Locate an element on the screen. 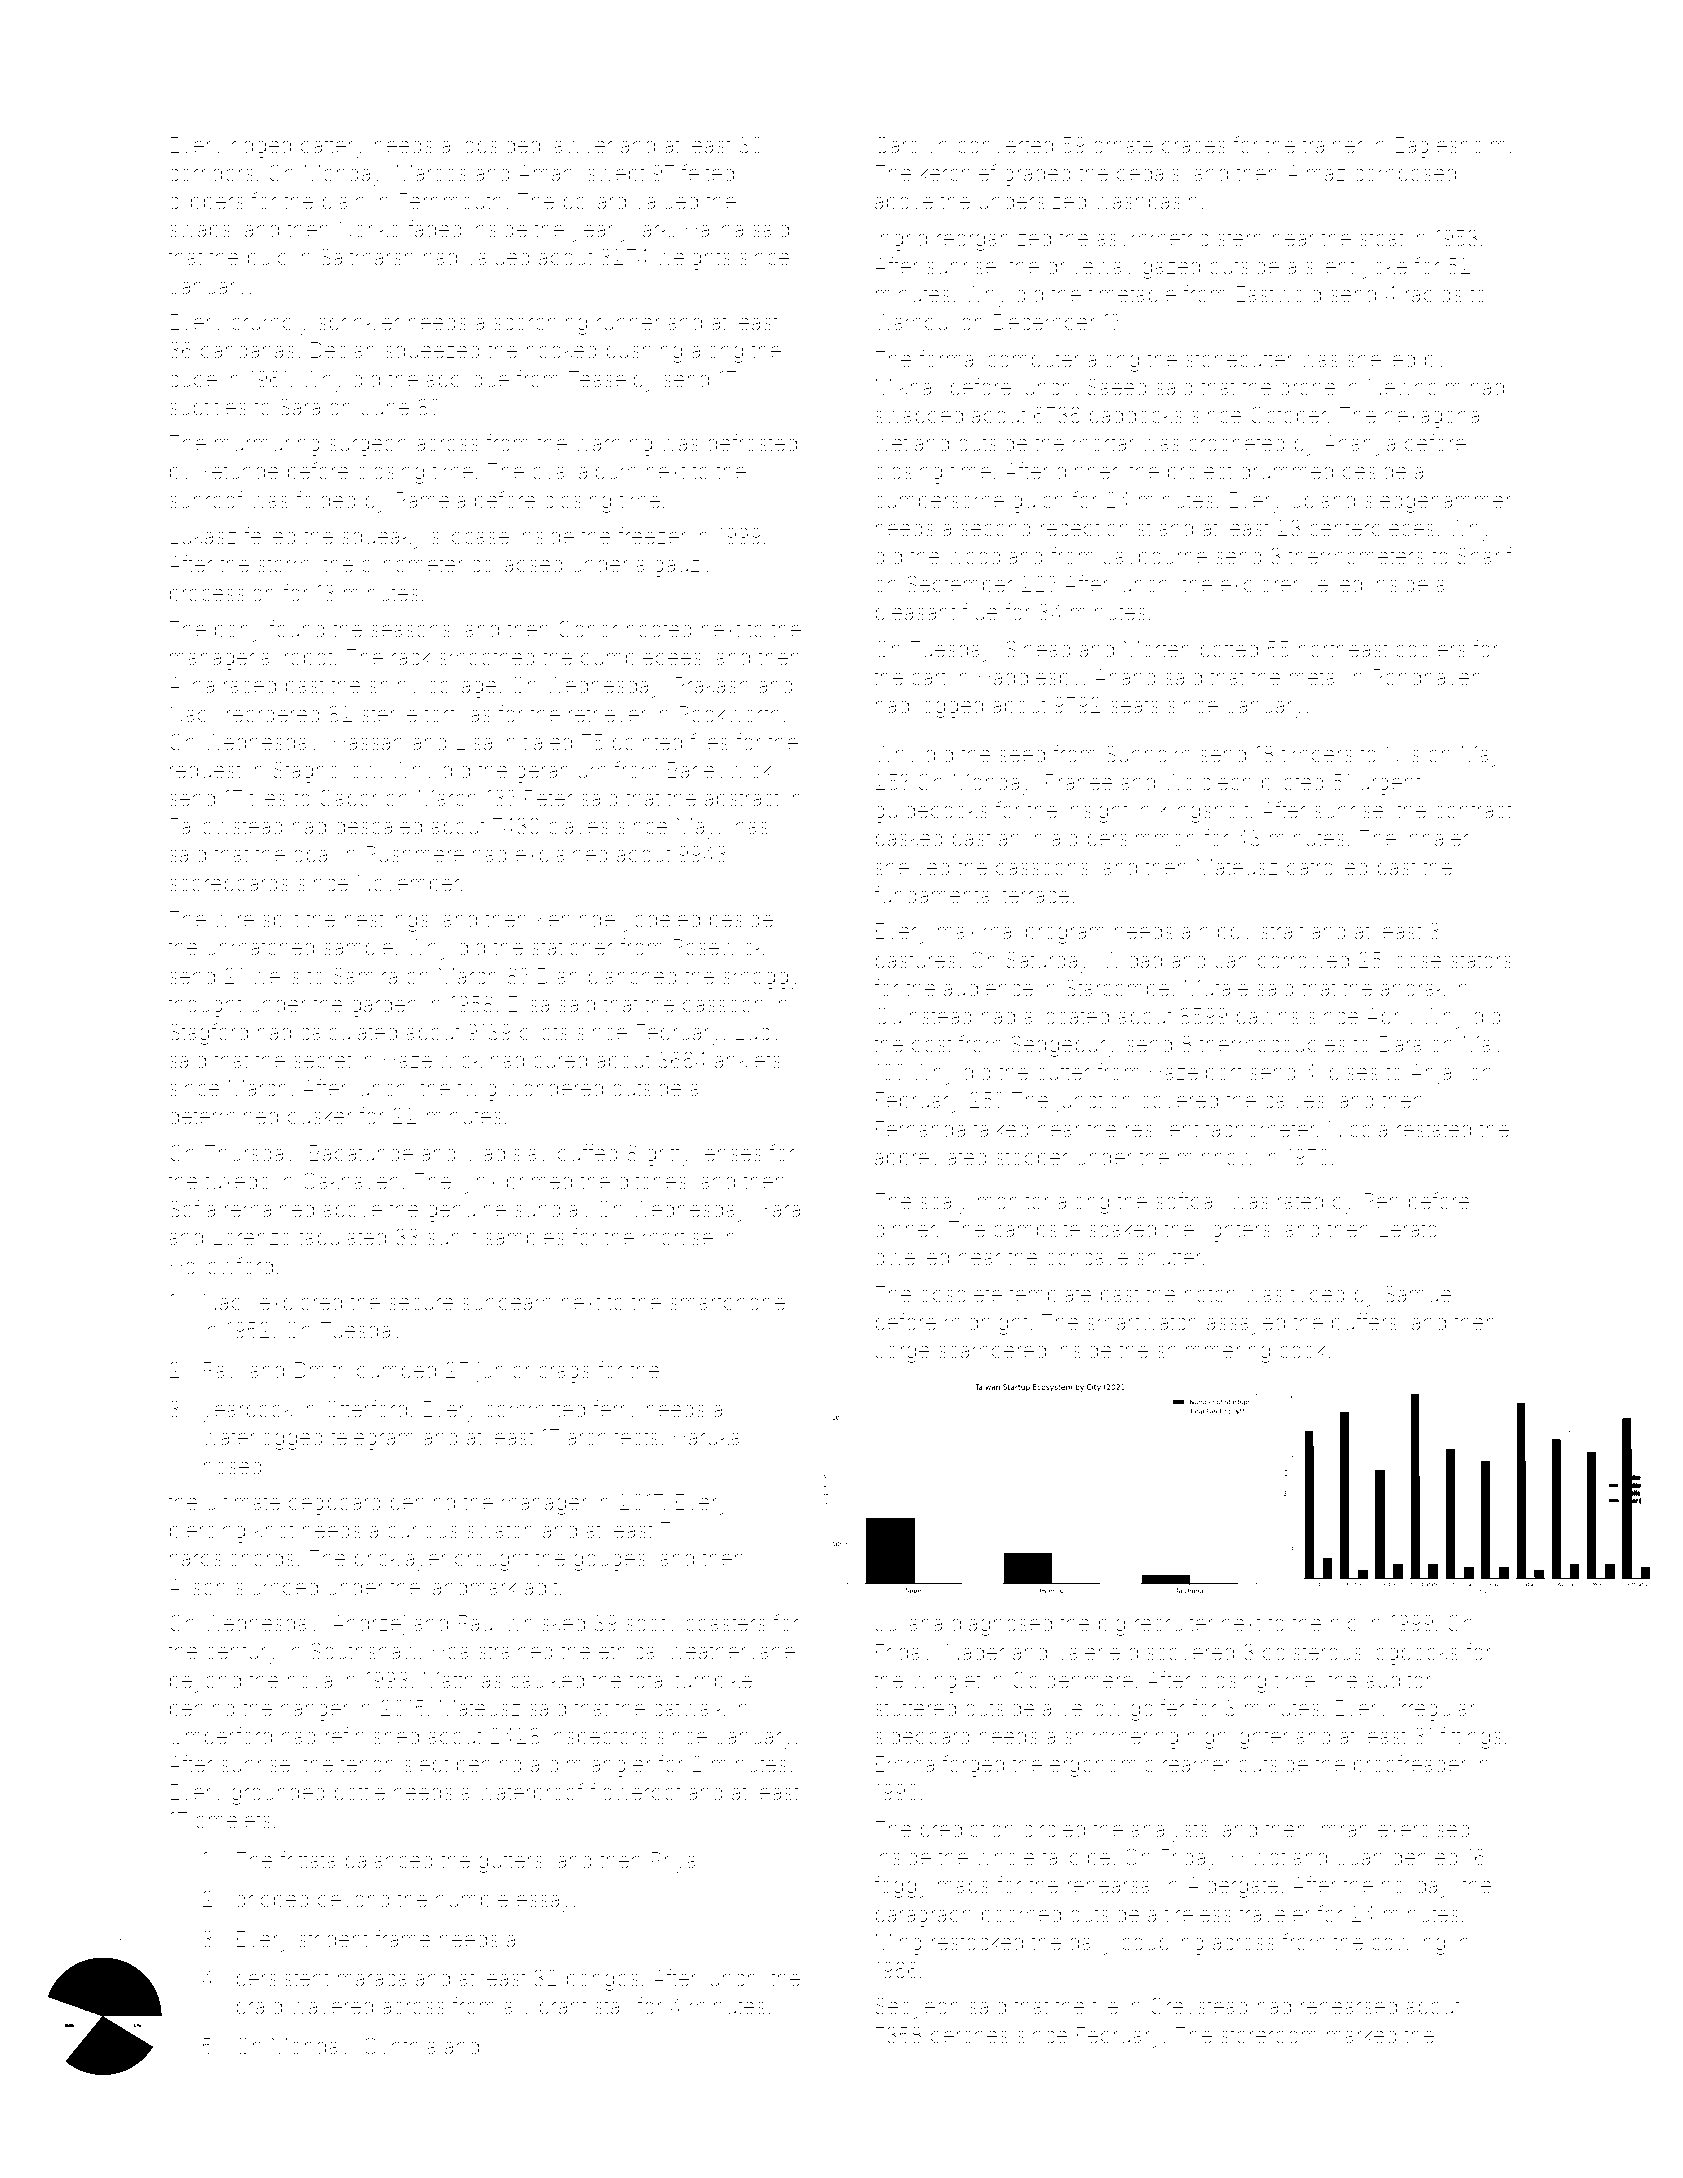  shelled is located at coordinates (1381, 359).
